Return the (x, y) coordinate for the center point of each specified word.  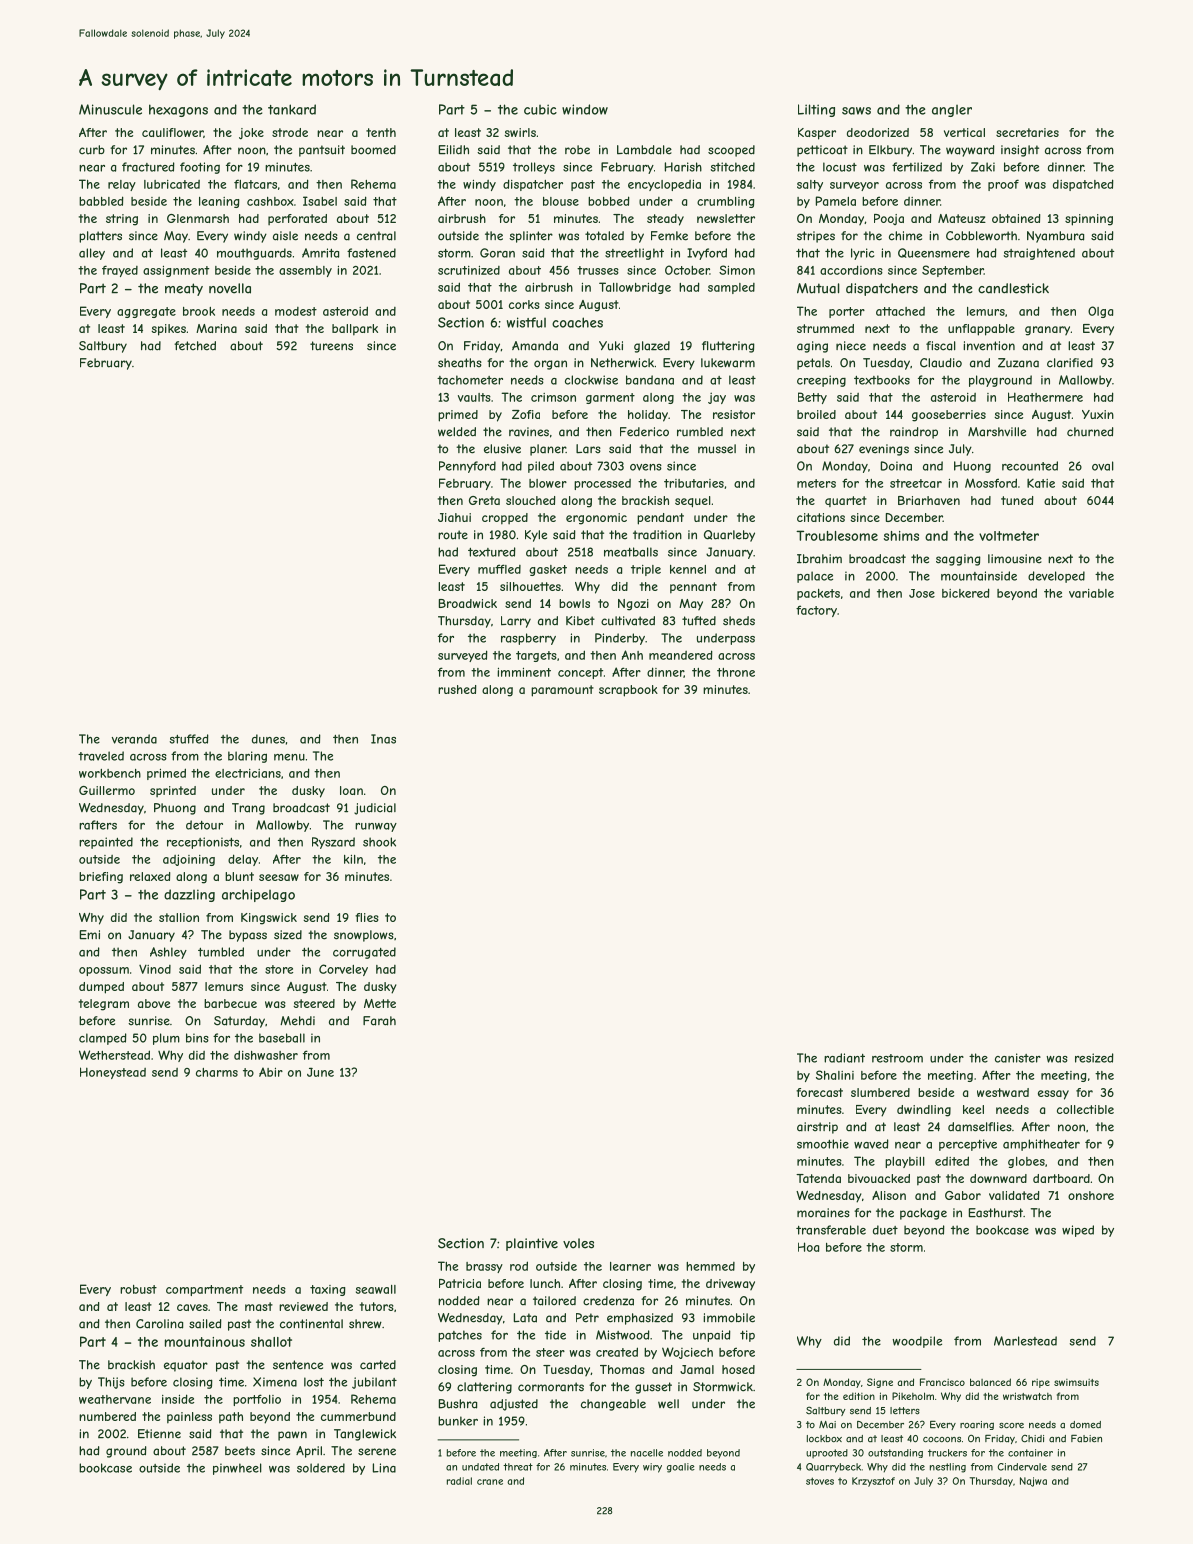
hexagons (178, 110)
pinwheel (237, 1469)
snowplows (364, 936)
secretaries (1027, 132)
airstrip (817, 1128)
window (585, 109)
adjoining (189, 860)
